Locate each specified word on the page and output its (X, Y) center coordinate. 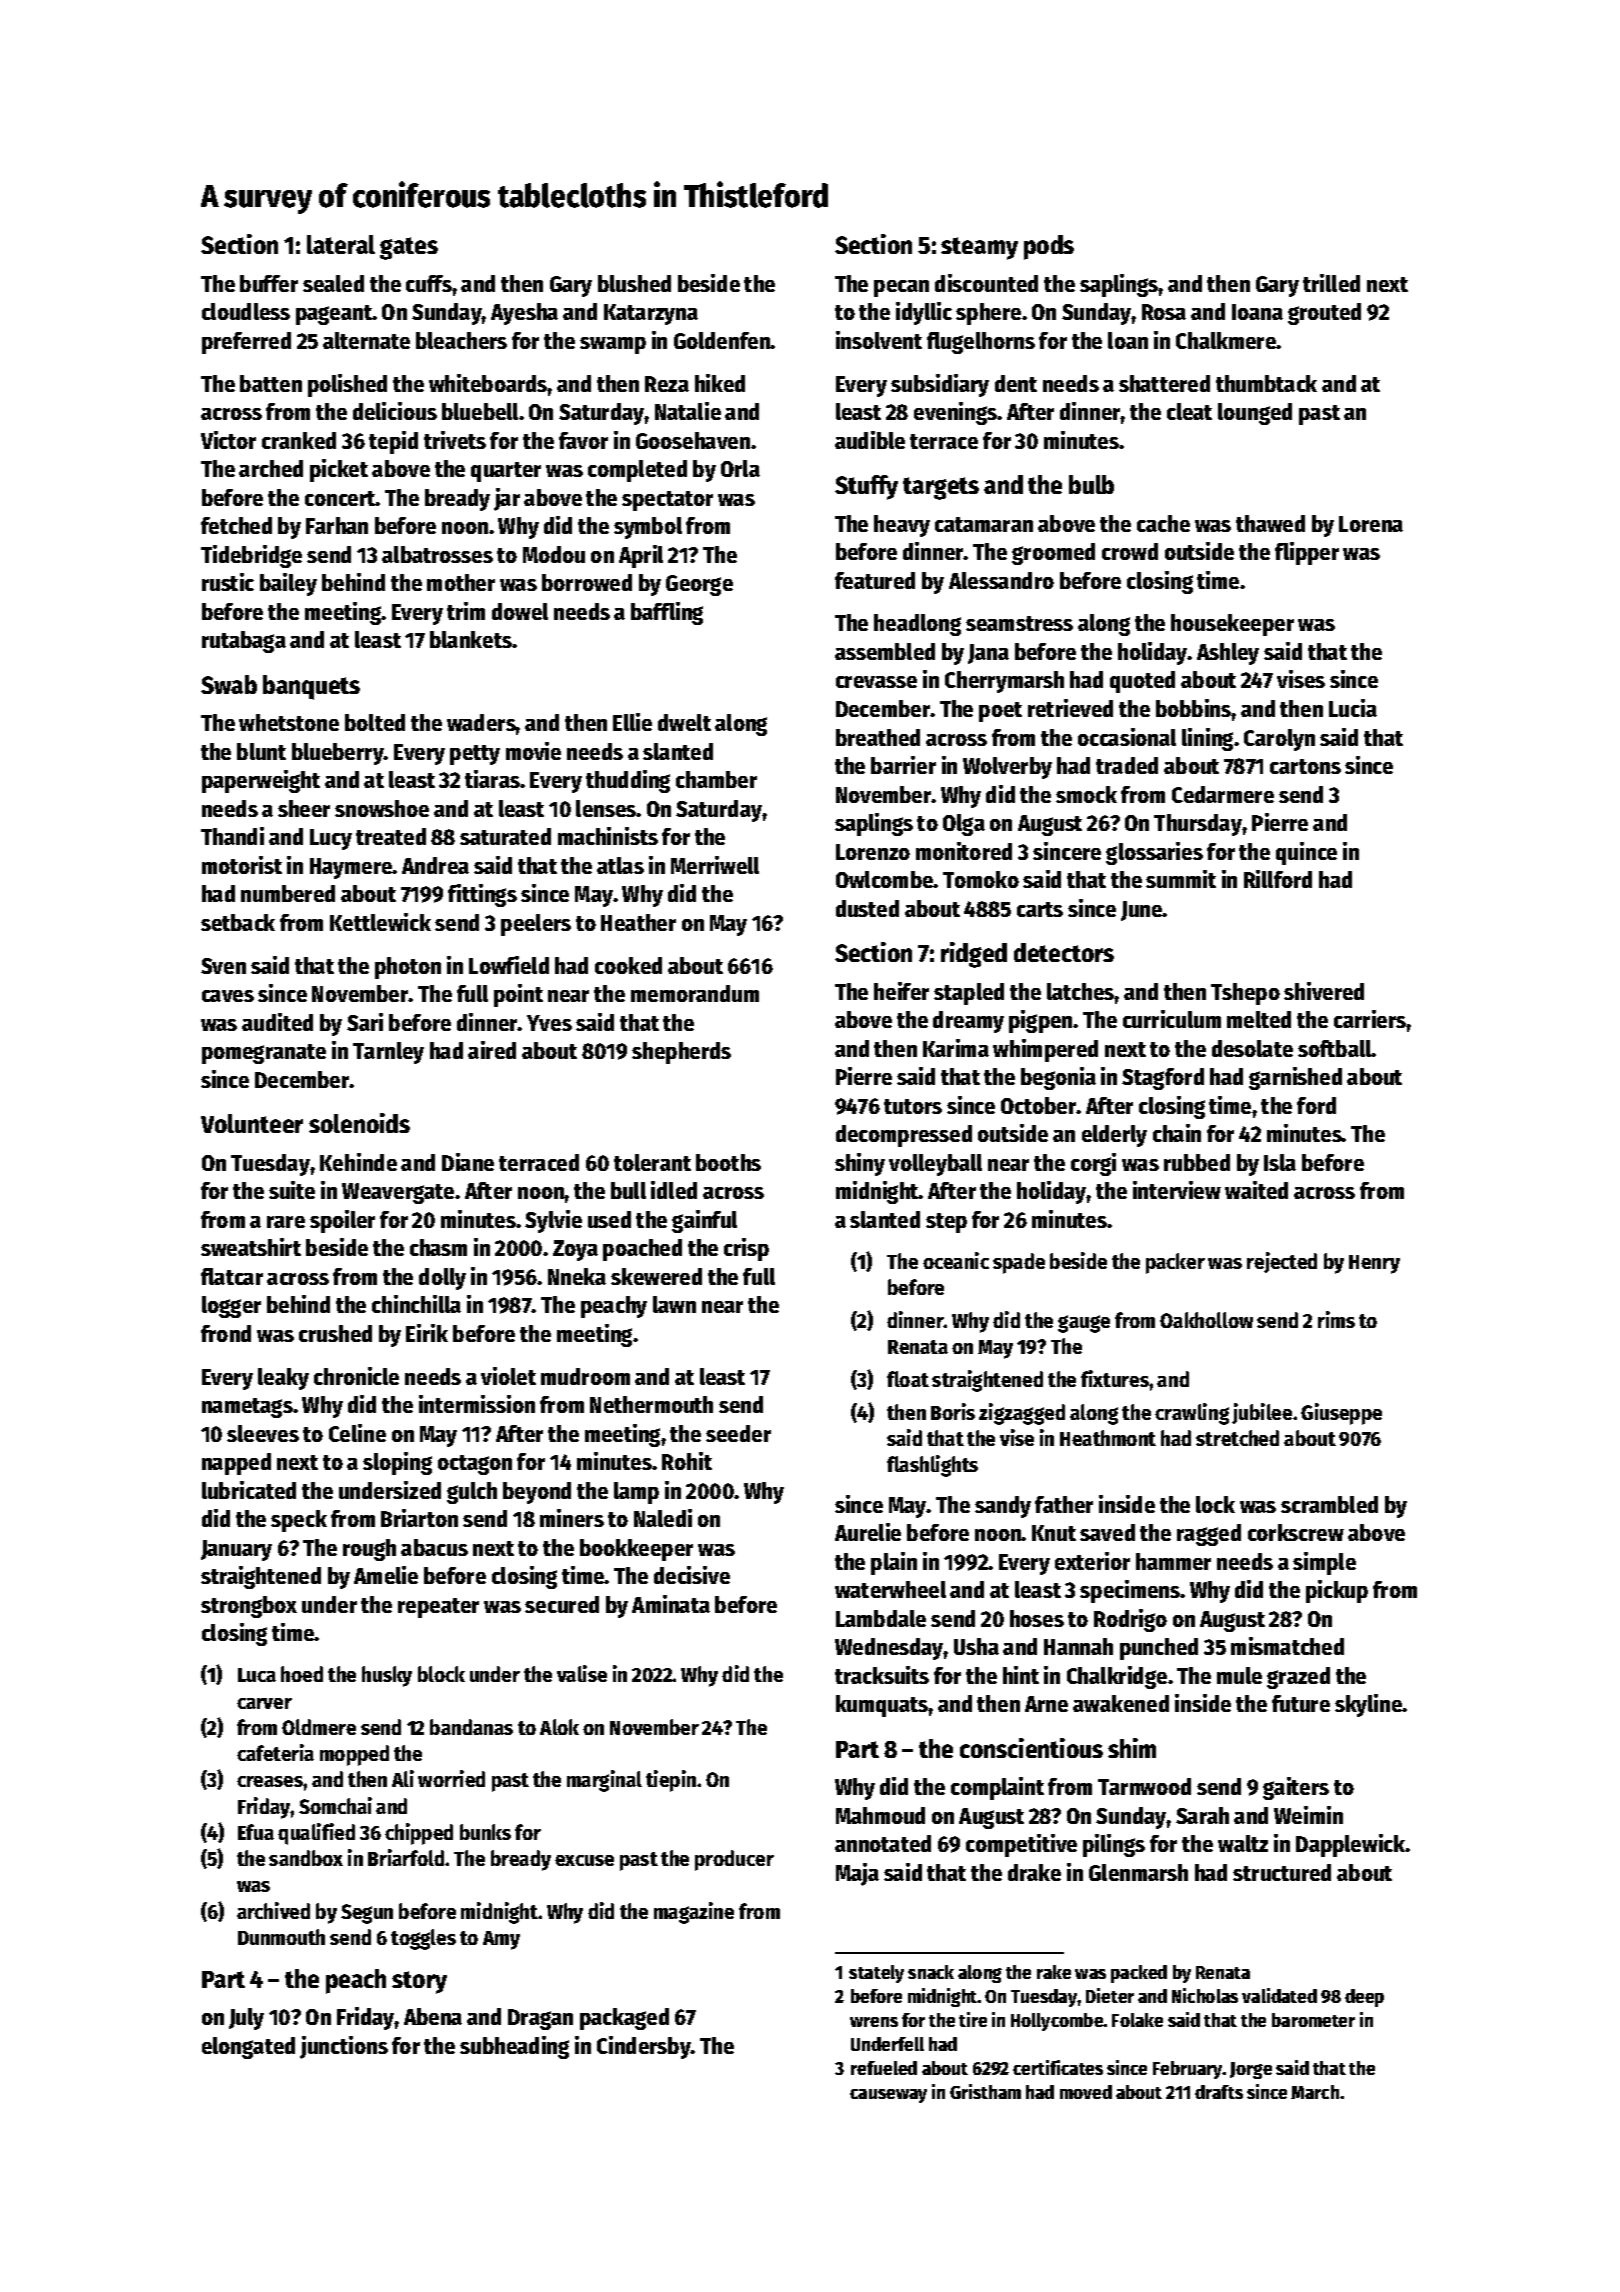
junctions (344, 2047)
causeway (888, 2096)
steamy (979, 248)
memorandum (695, 993)
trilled (1331, 283)
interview (1177, 1190)
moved (1086, 2092)
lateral (341, 244)
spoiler (342, 1221)
